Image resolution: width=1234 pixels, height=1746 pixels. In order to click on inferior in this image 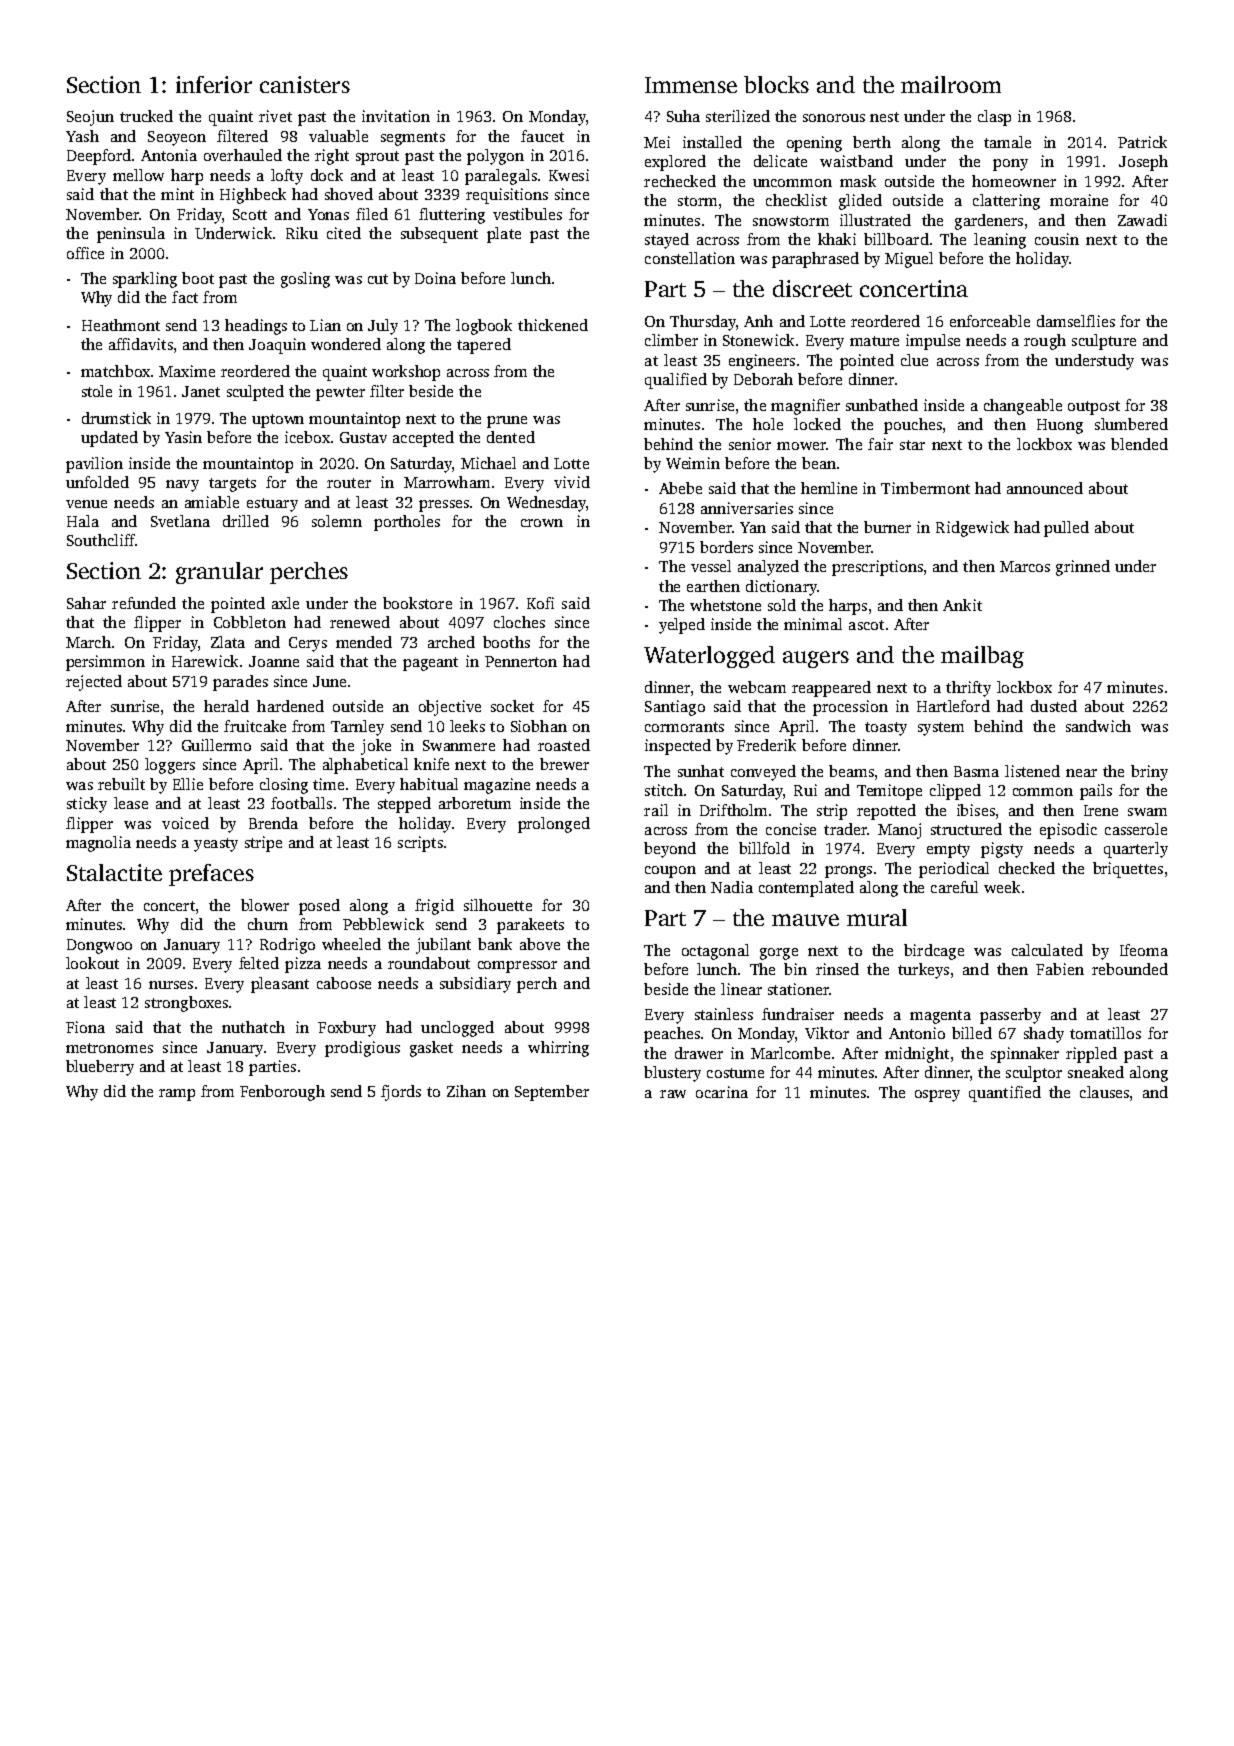, I will do `click(214, 84)`.
